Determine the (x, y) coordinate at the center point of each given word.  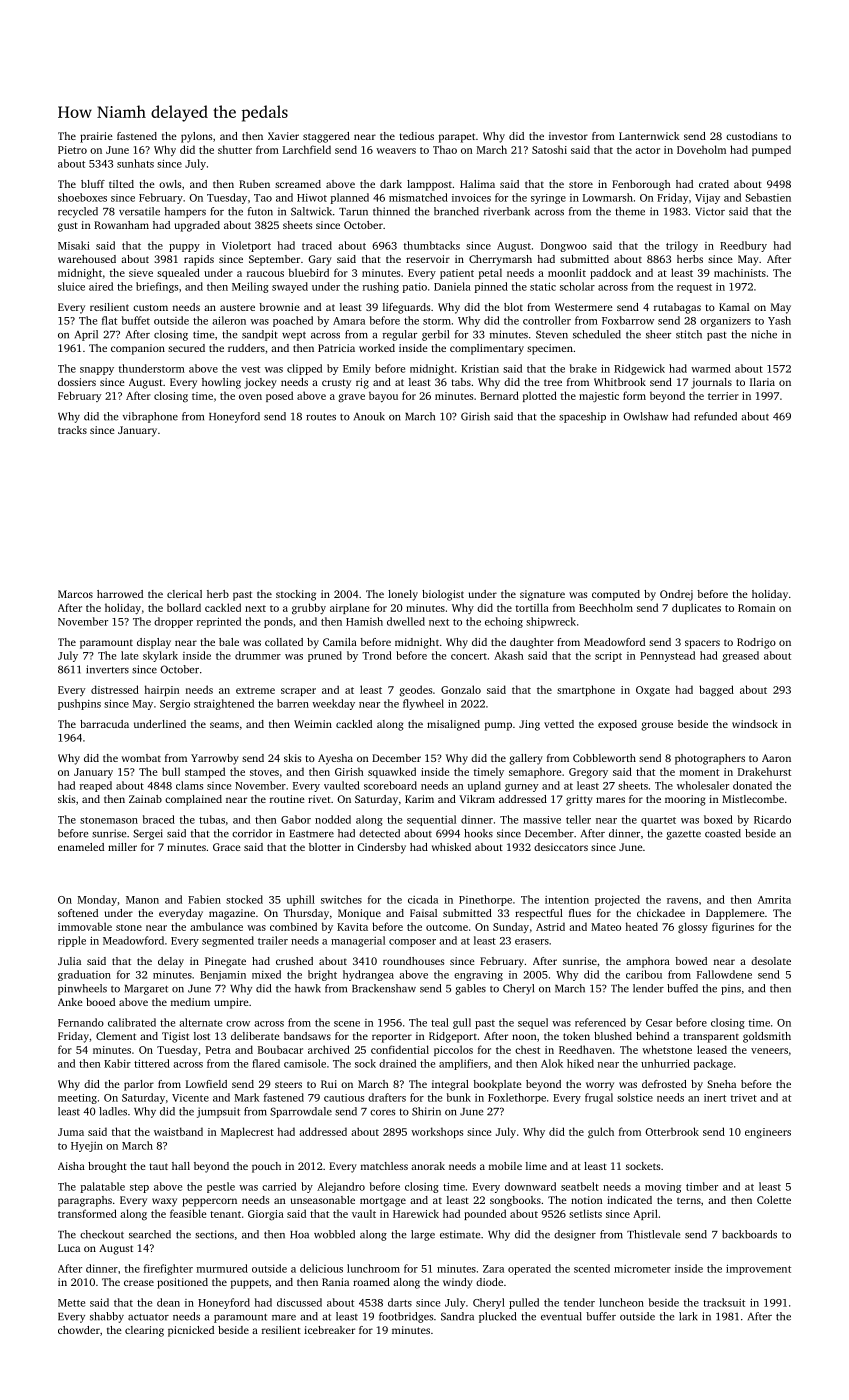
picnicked (191, 1331)
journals (711, 383)
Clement (116, 1036)
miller (122, 847)
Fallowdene (724, 974)
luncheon (621, 1302)
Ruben (254, 184)
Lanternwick (649, 136)
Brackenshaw (384, 988)
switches (341, 899)
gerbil (435, 335)
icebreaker (329, 1330)
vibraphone (150, 417)
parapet (457, 138)
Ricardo (772, 819)
